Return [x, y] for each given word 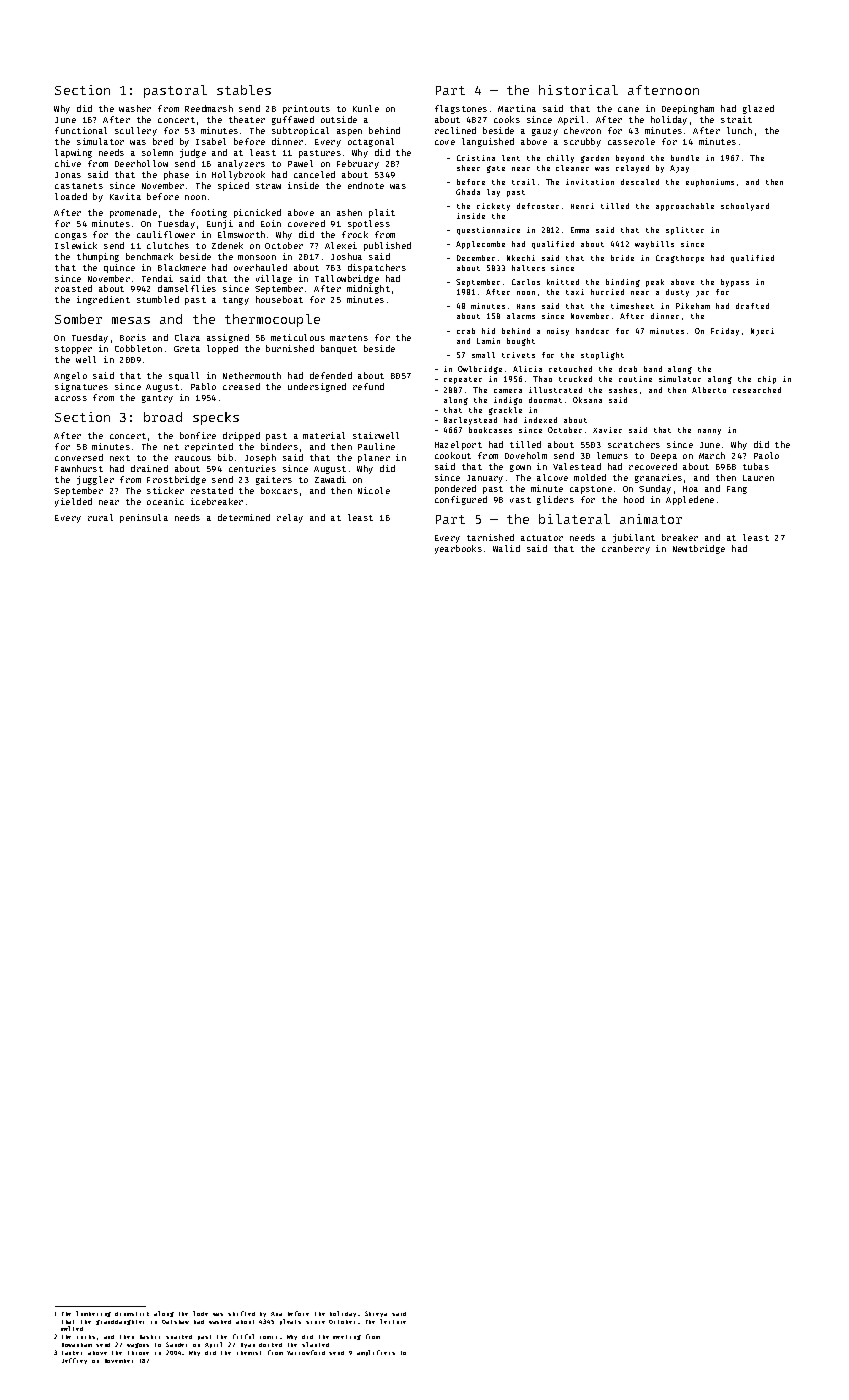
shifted [241, 1313]
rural [100, 517]
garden [595, 159]
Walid [506, 548]
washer [135, 108]
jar [702, 294]
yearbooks [458, 549]
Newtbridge [699, 549]
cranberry [626, 549]
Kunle [366, 108]
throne [138, 1353]
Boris [133, 337]
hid [488, 331]
